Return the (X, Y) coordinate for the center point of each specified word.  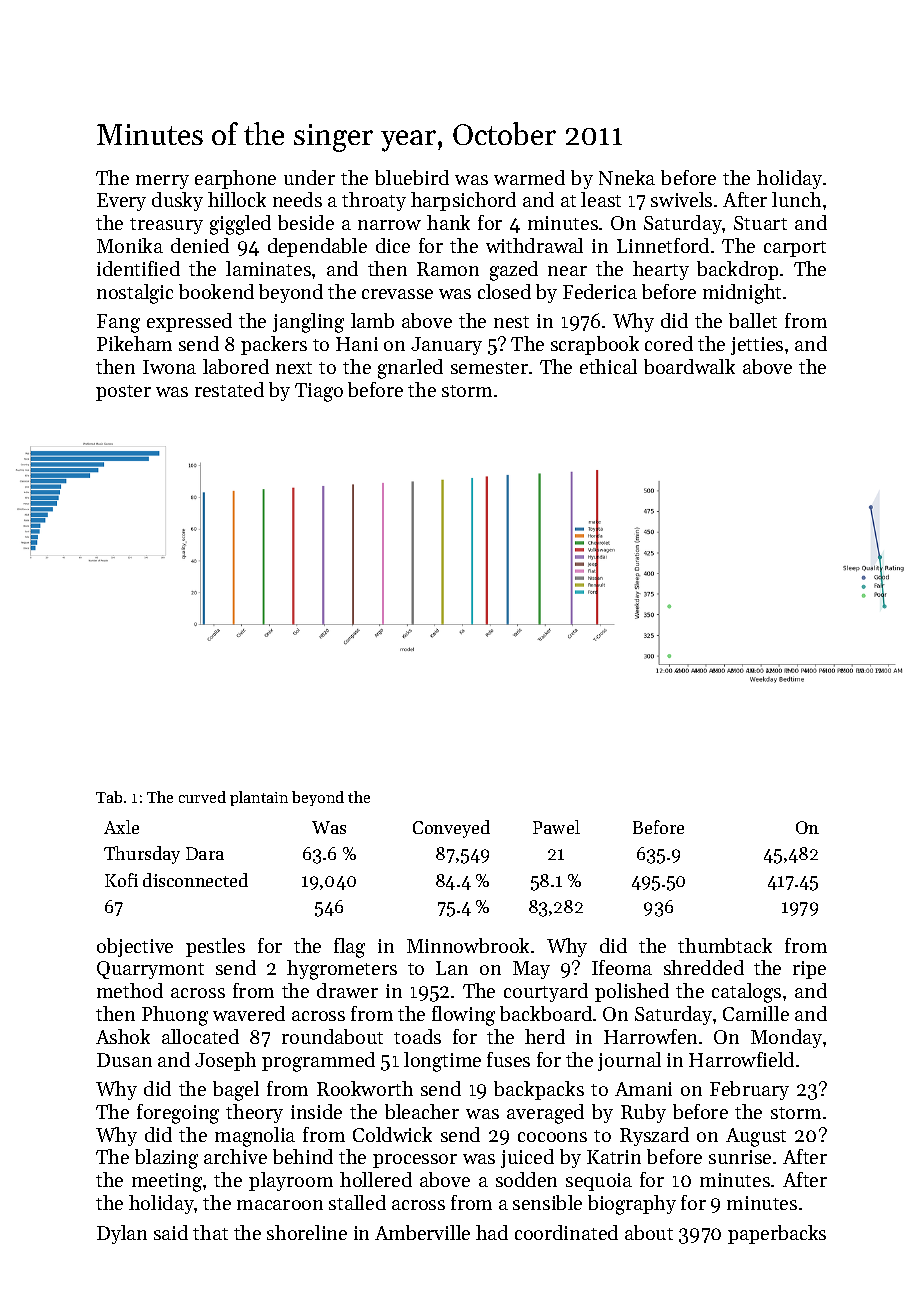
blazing (166, 1159)
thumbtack (725, 945)
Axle (121, 827)
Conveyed (451, 829)
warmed (529, 177)
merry (162, 182)
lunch (796, 199)
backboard (546, 1013)
